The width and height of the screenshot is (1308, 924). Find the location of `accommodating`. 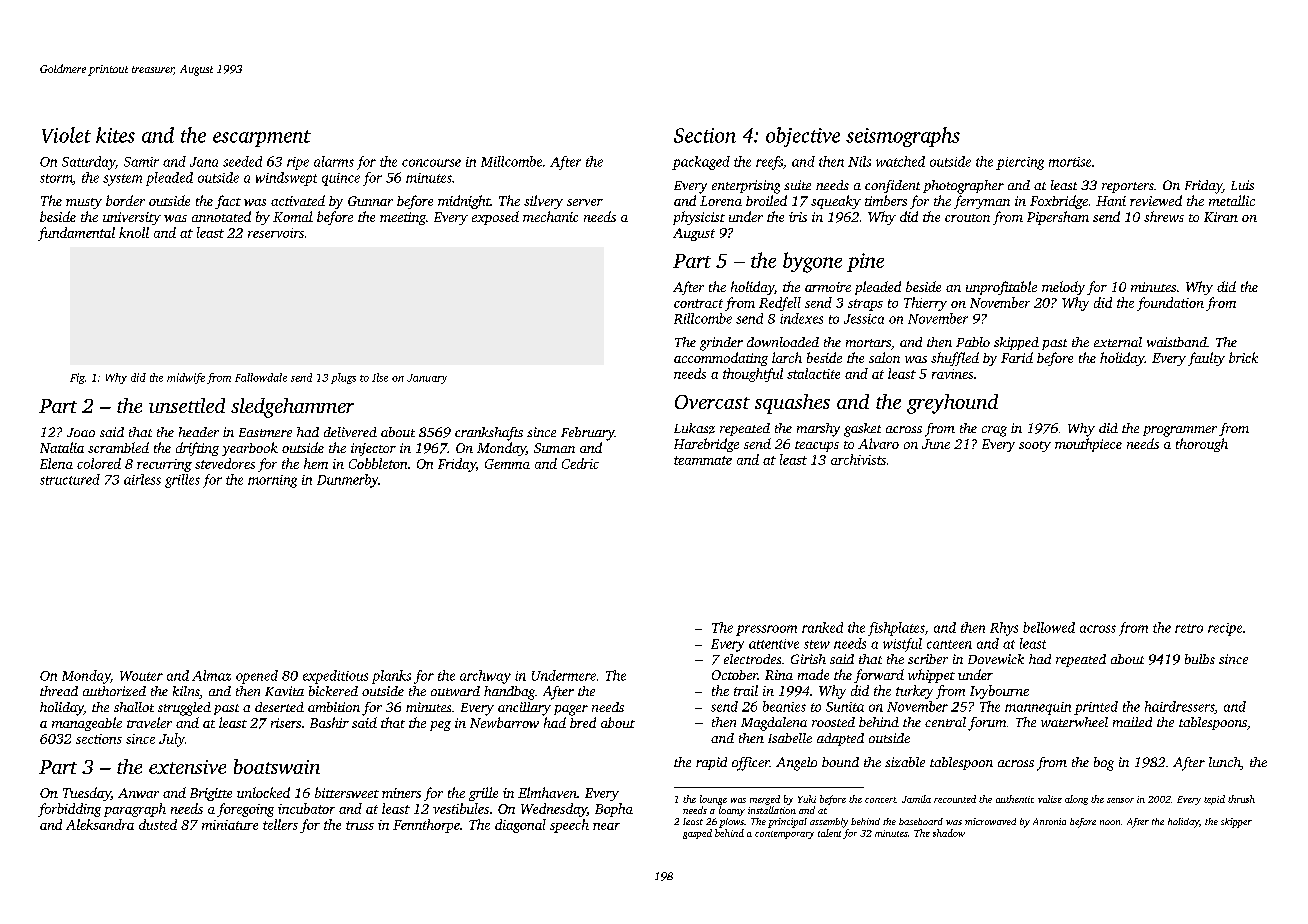

accommodating is located at coordinates (721, 359).
